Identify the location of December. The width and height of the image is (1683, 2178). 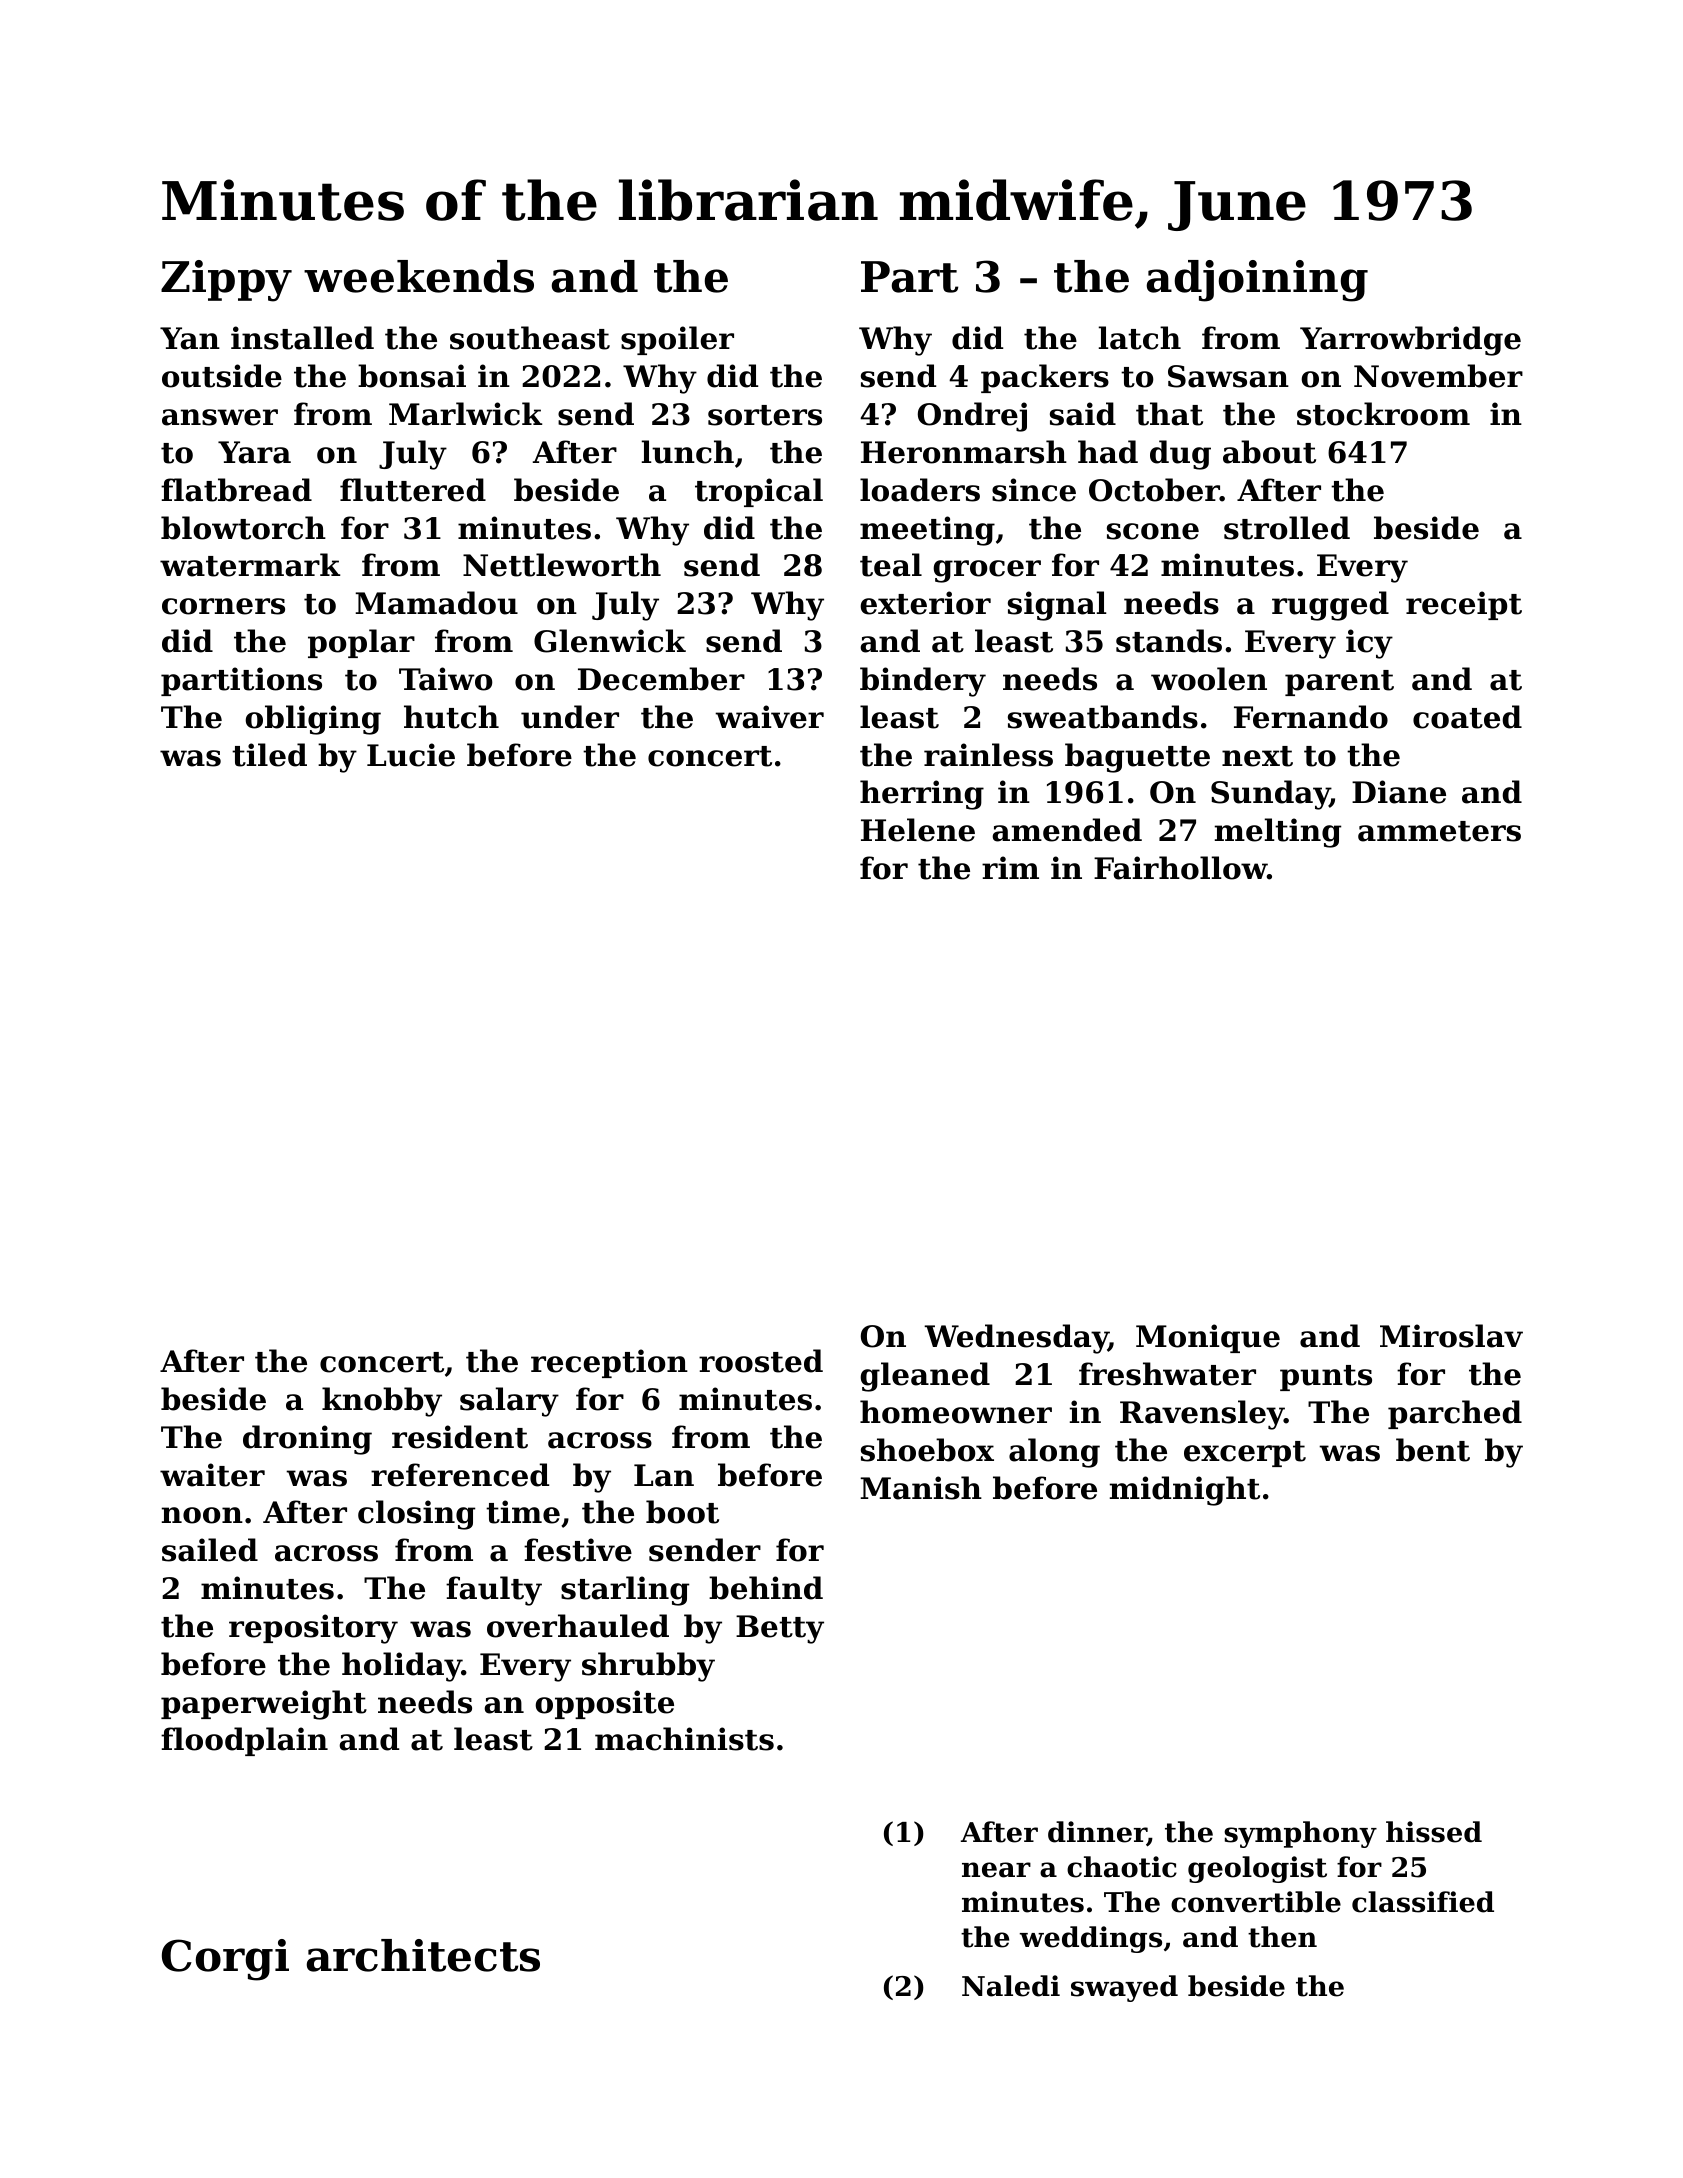
(661, 679).
